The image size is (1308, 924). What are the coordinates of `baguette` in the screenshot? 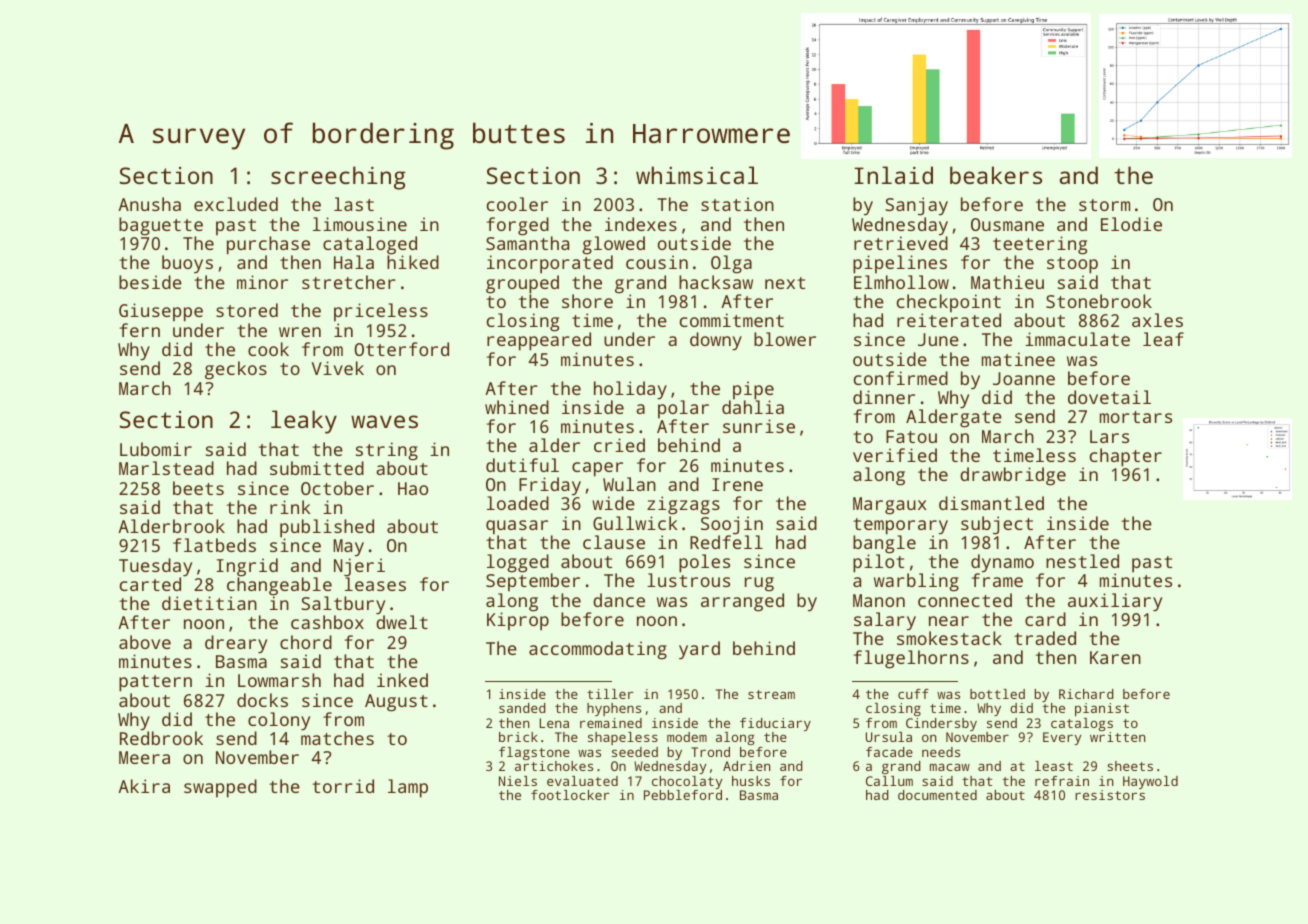 It's located at (161, 226).
